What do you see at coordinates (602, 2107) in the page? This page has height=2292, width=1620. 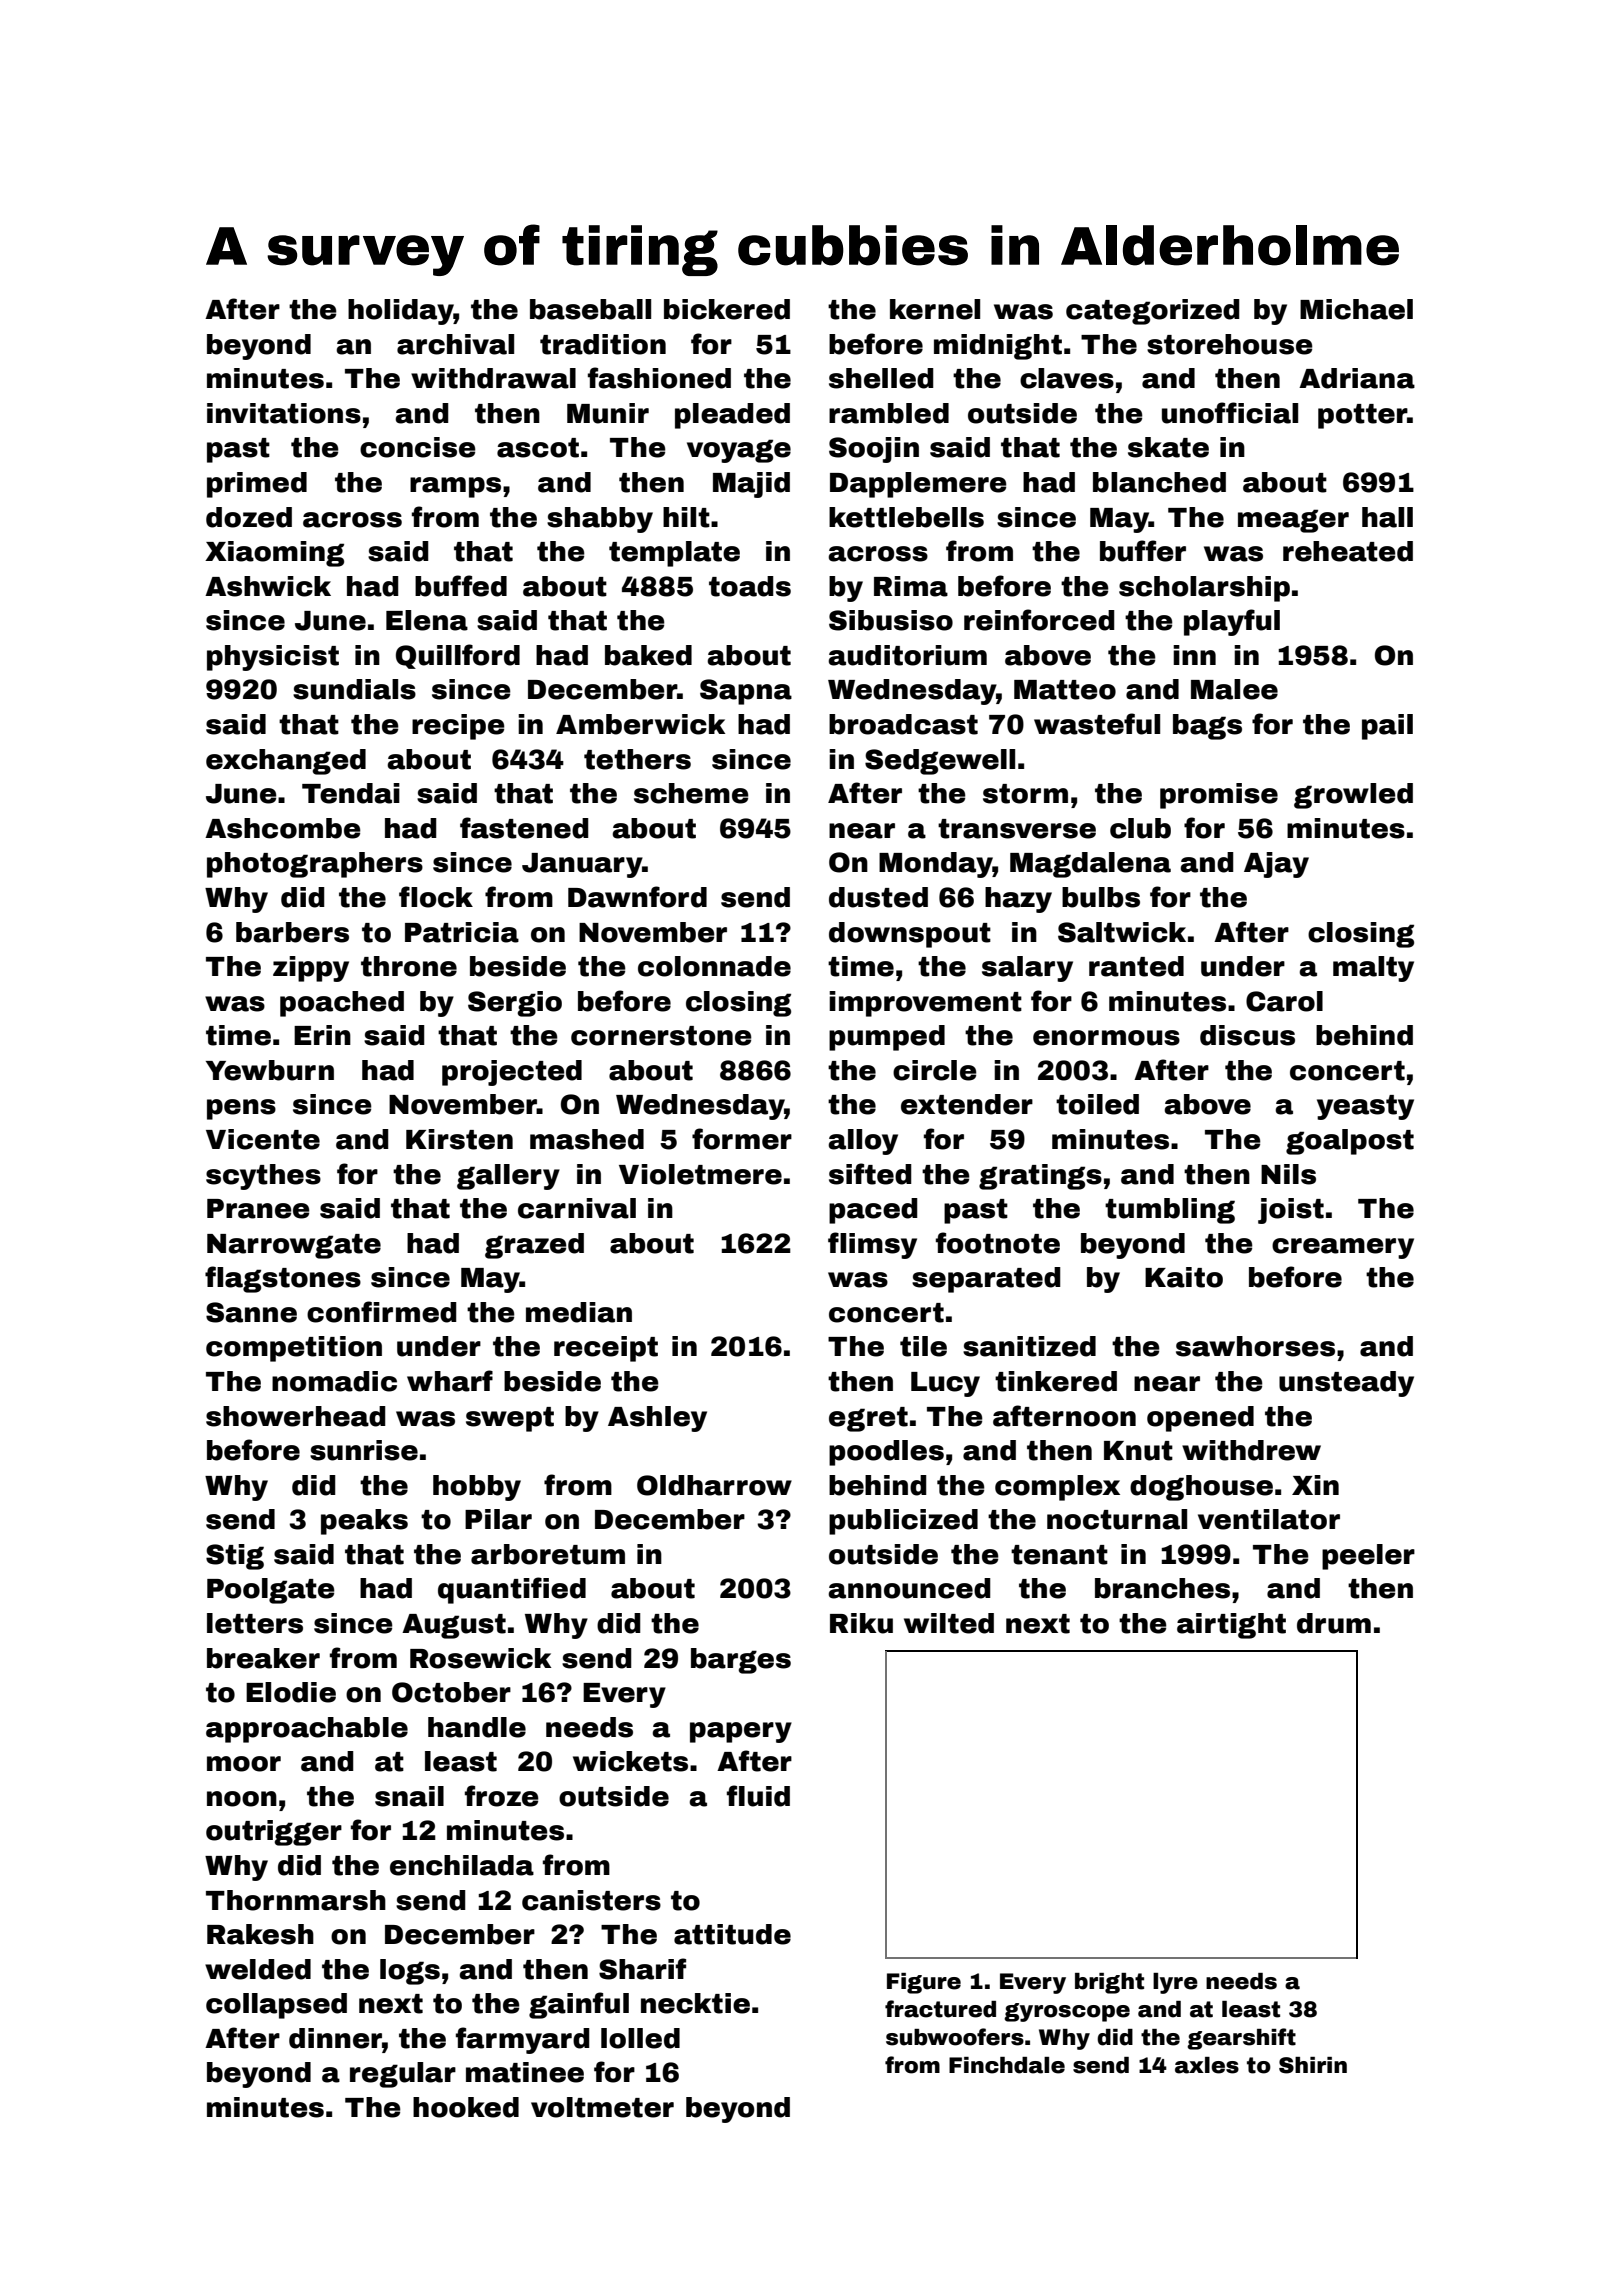 I see `voltmeter` at bounding box center [602, 2107].
